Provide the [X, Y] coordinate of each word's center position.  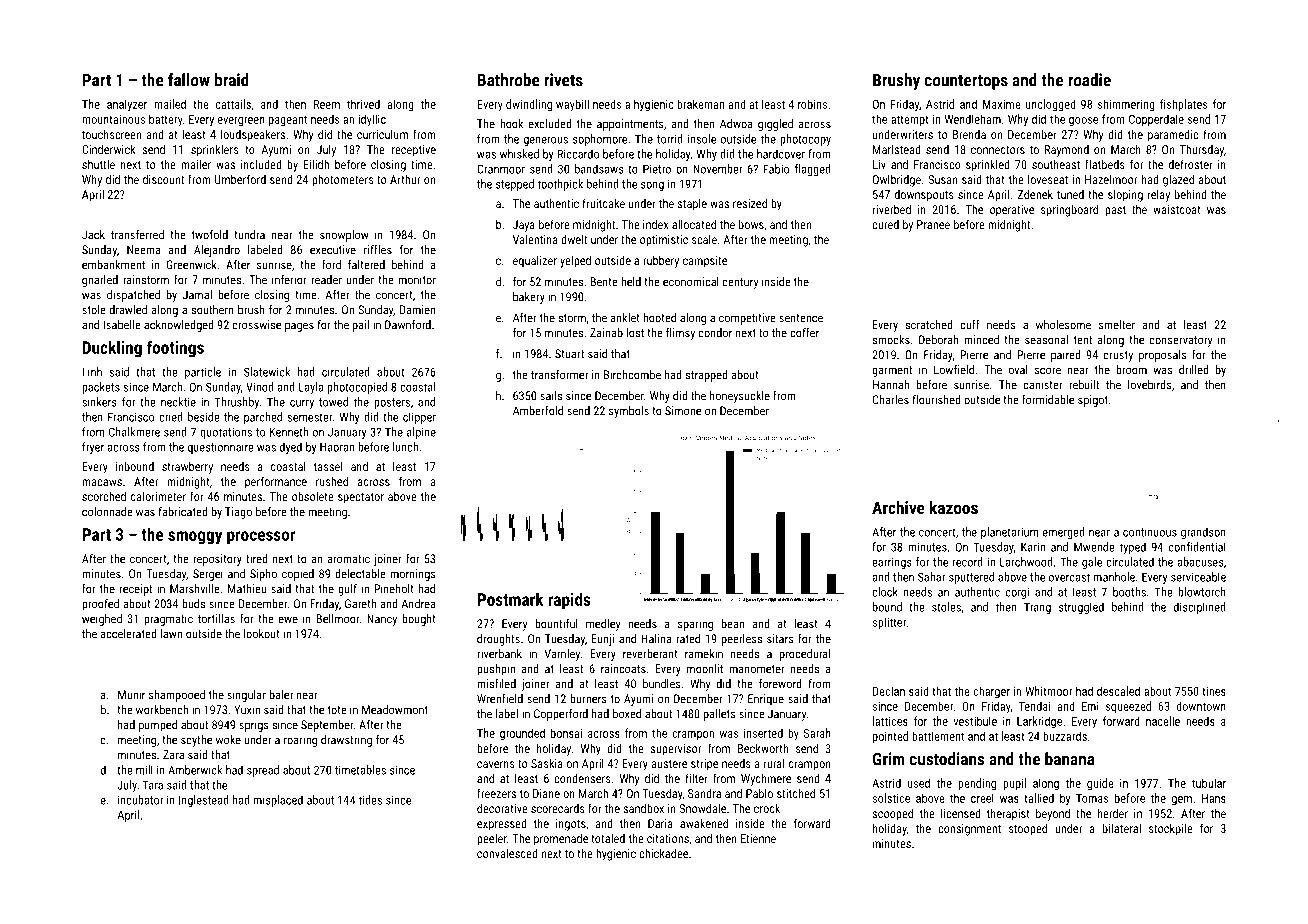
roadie [1089, 80]
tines [1214, 691]
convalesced [507, 853]
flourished [936, 400]
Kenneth [289, 432]
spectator [361, 498]
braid [232, 80]
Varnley [562, 655]
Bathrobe [508, 80]
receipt [136, 590]
